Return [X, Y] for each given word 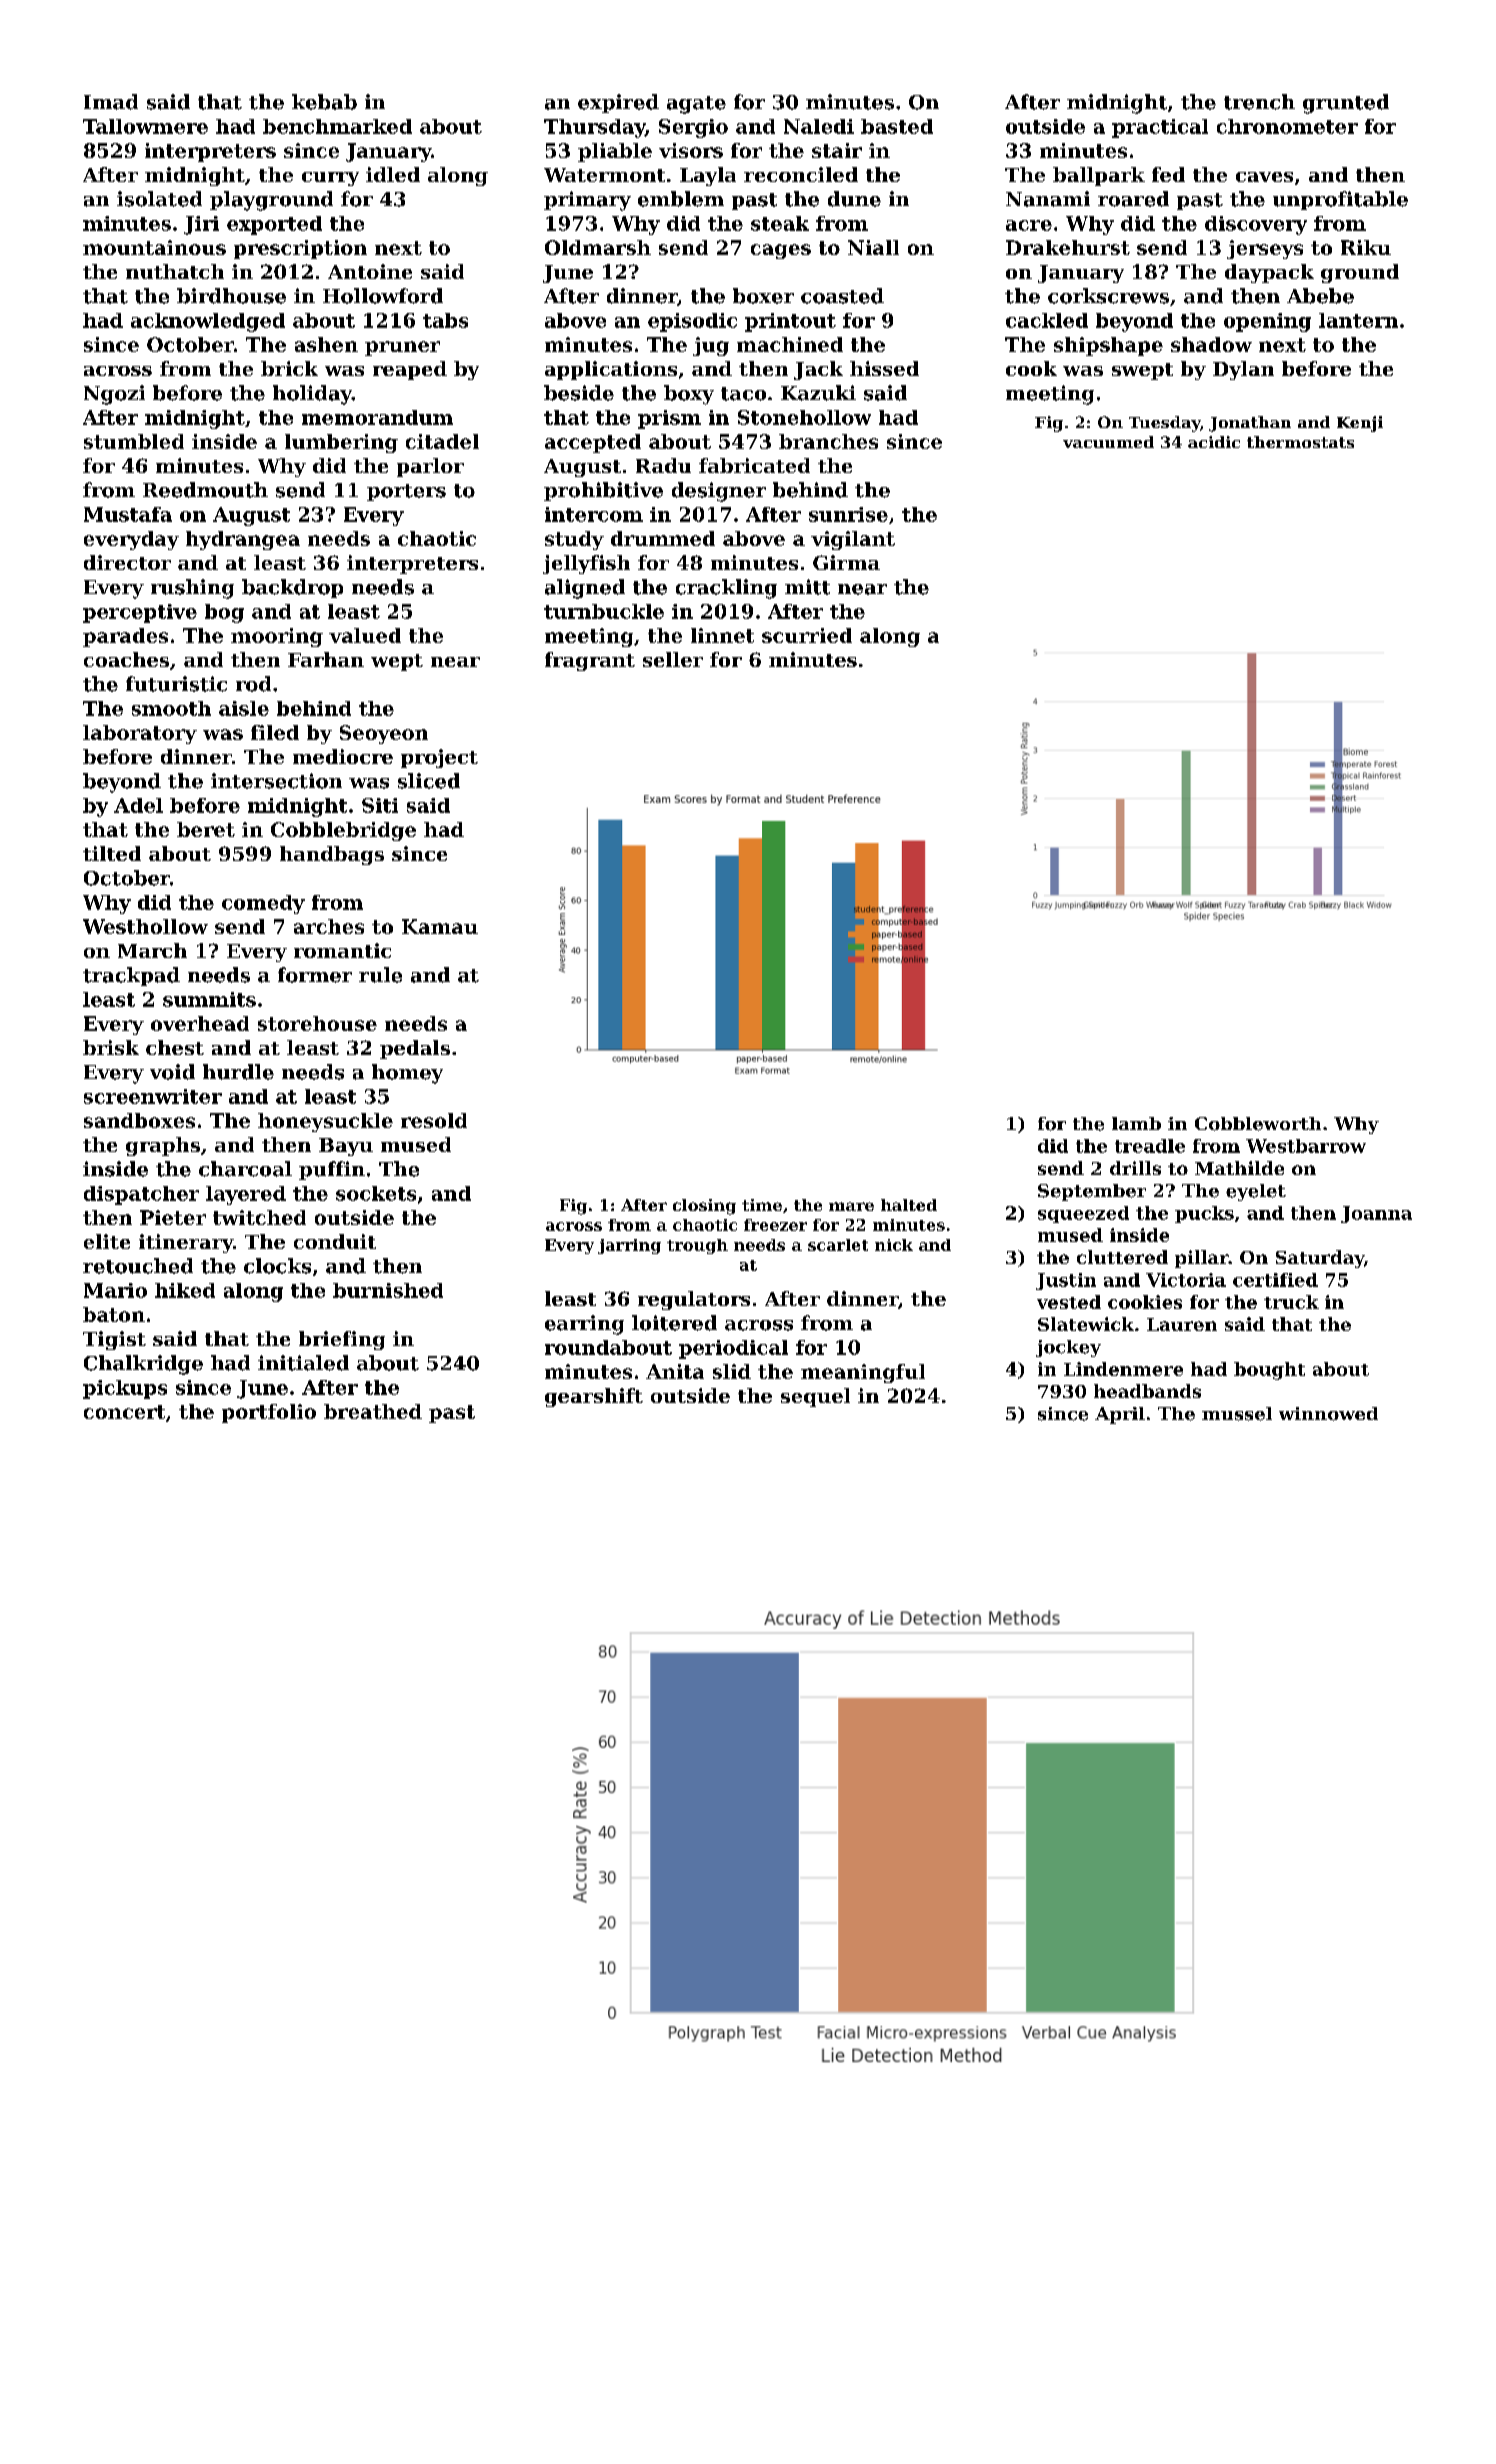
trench [1259, 102]
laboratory [140, 734]
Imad [111, 102]
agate [696, 105]
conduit [335, 1241]
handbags [332, 855]
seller [673, 659]
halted [909, 1205]
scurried [807, 635]
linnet [722, 635]
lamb [1136, 1123]
